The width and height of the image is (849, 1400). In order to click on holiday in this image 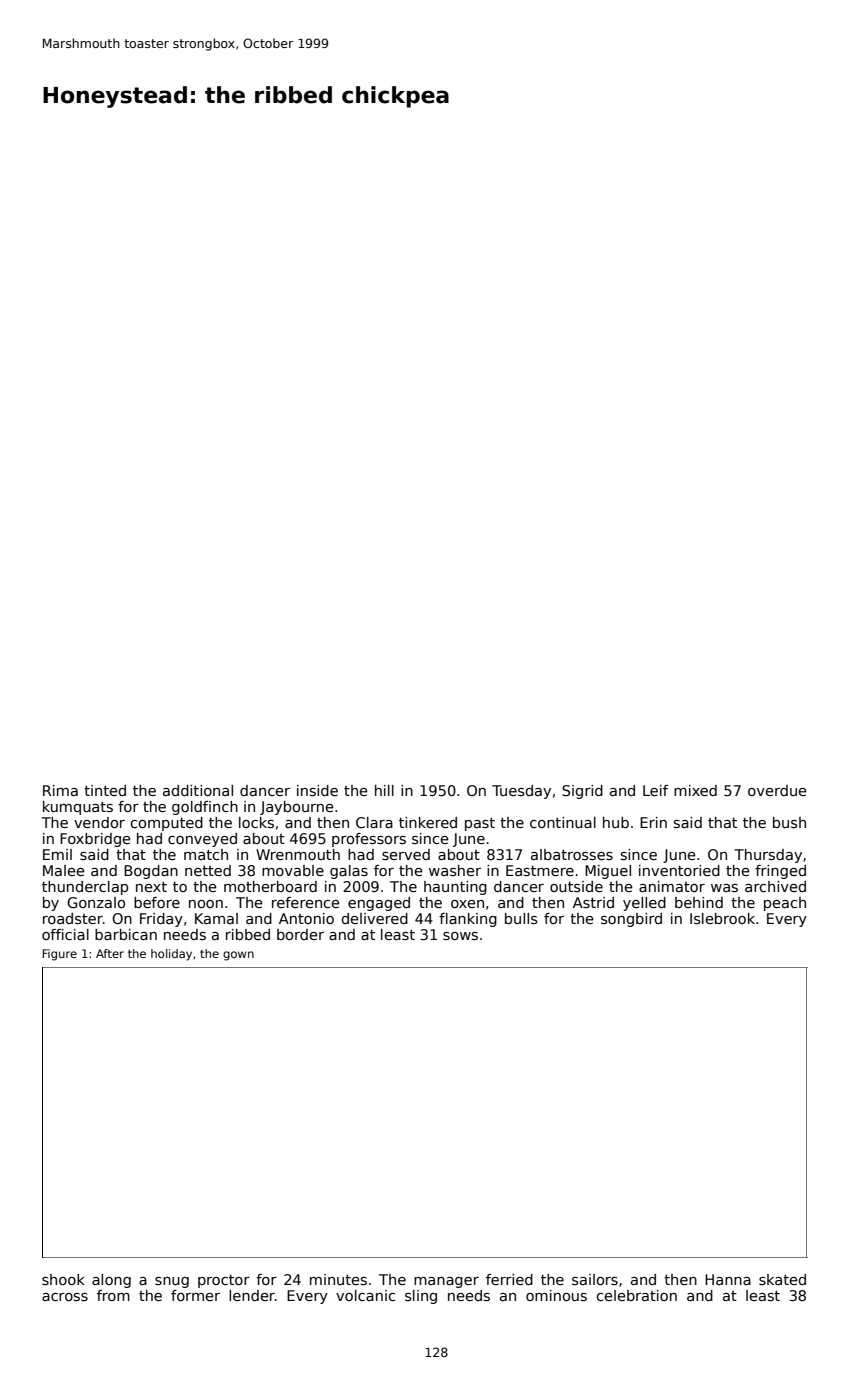, I will do `click(171, 955)`.
